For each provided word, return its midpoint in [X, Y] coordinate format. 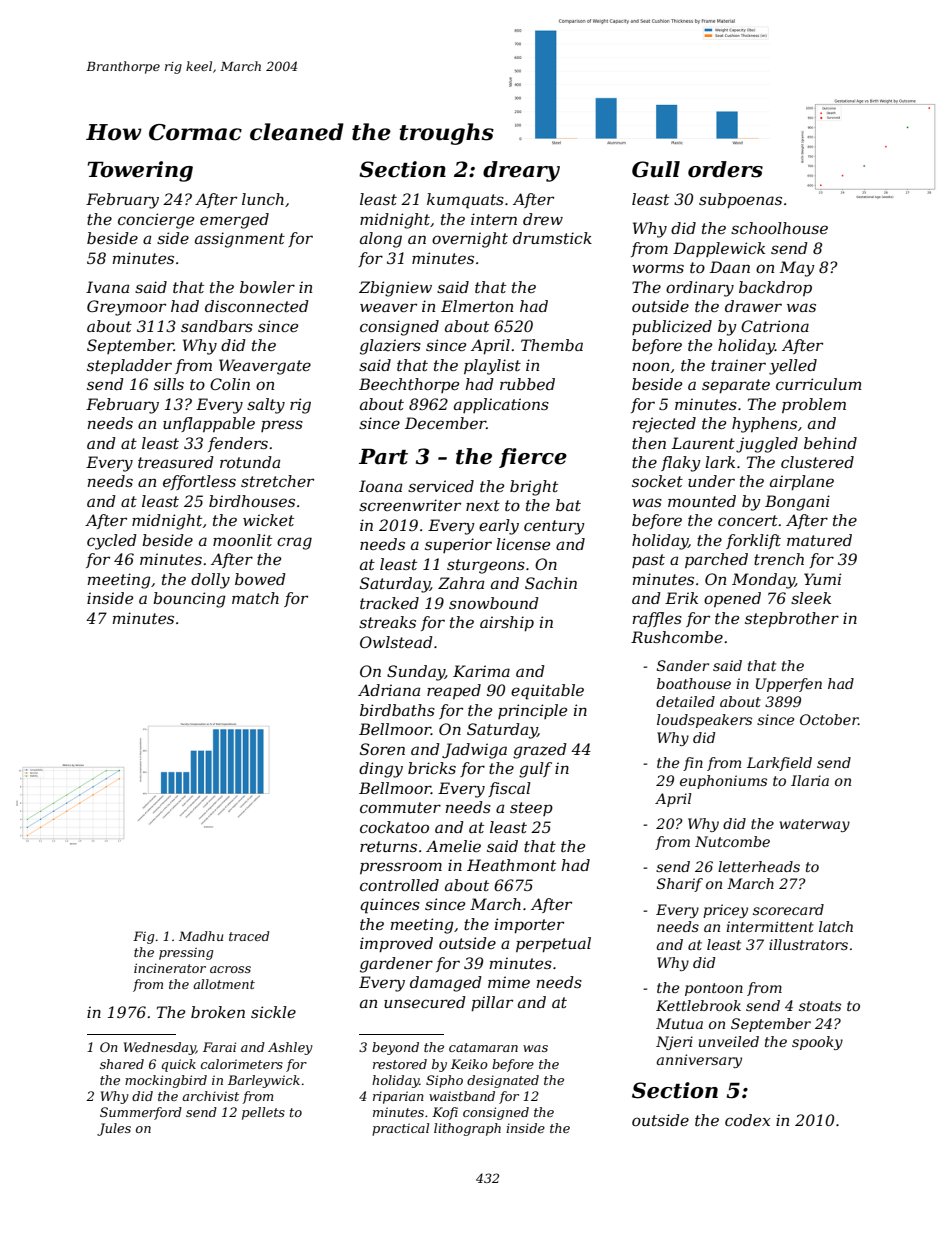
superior [458, 545]
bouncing [189, 600]
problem [814, 405]
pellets [263, 1113]
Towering [140, 171]
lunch [263, 199]
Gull [656, 169]
